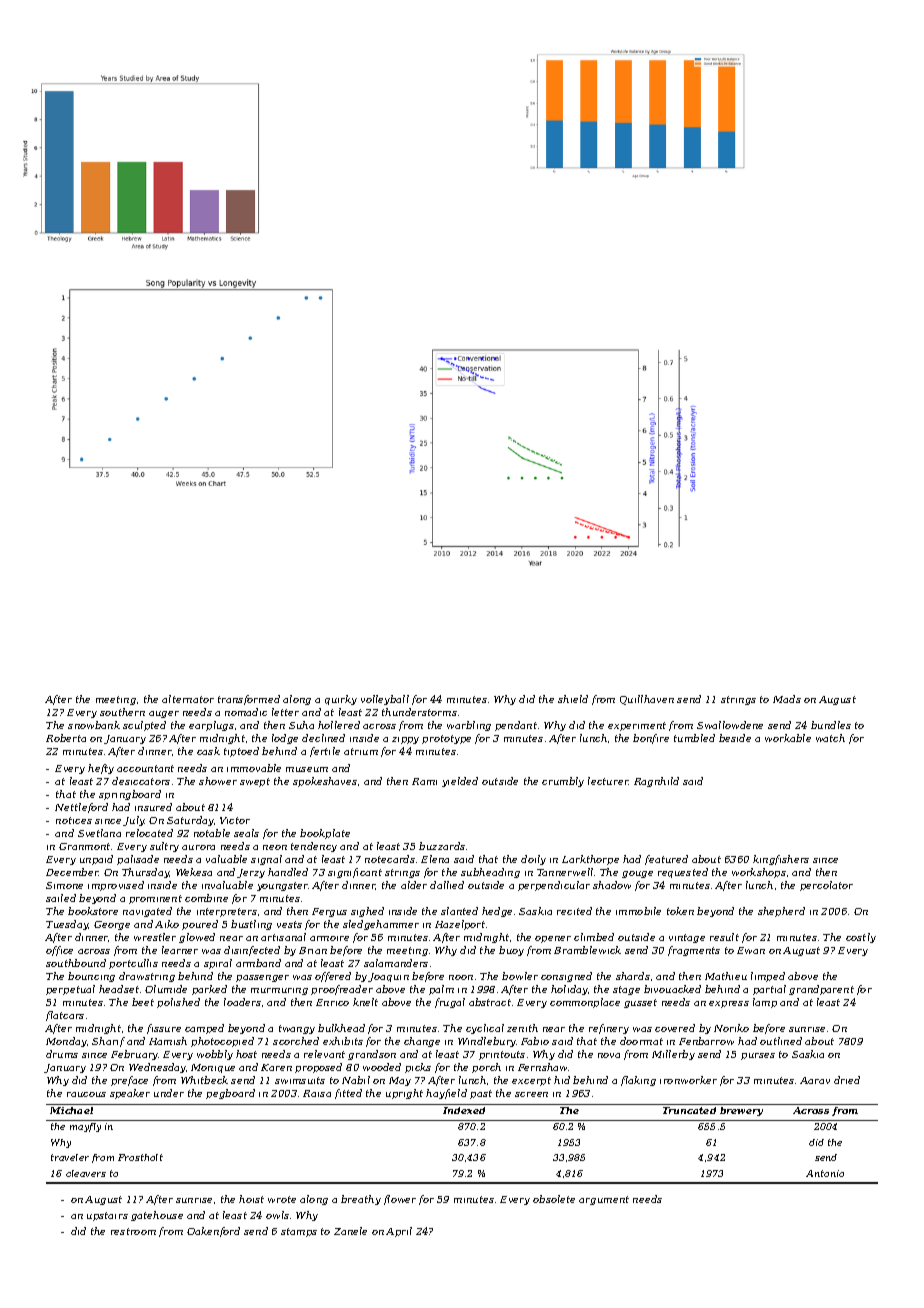 The image size is (924, 1308). Describe the element at coordinates (731, 1028) in the screenshot. I see `Noriko` at that location.
